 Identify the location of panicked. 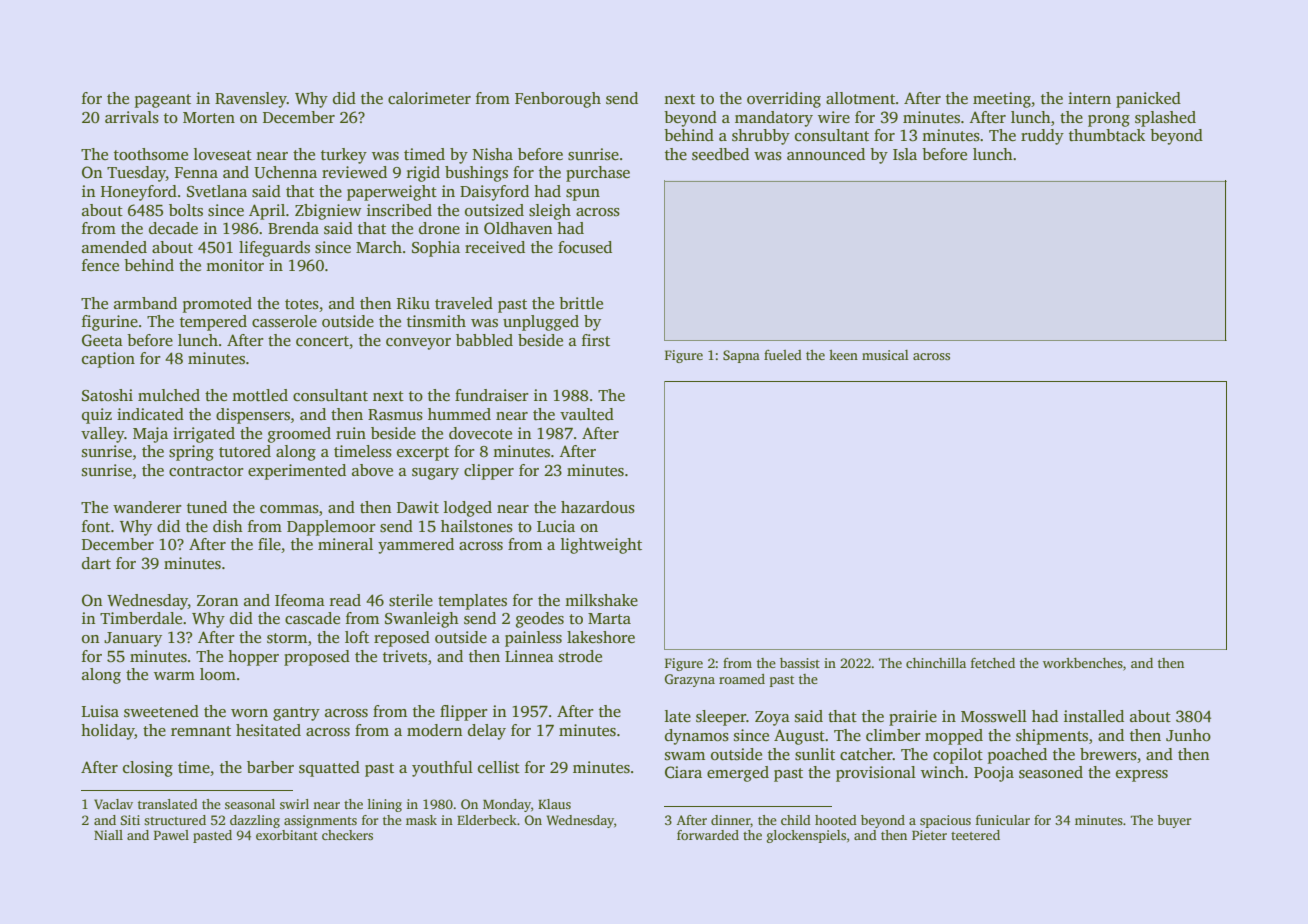
(1148, 100).
